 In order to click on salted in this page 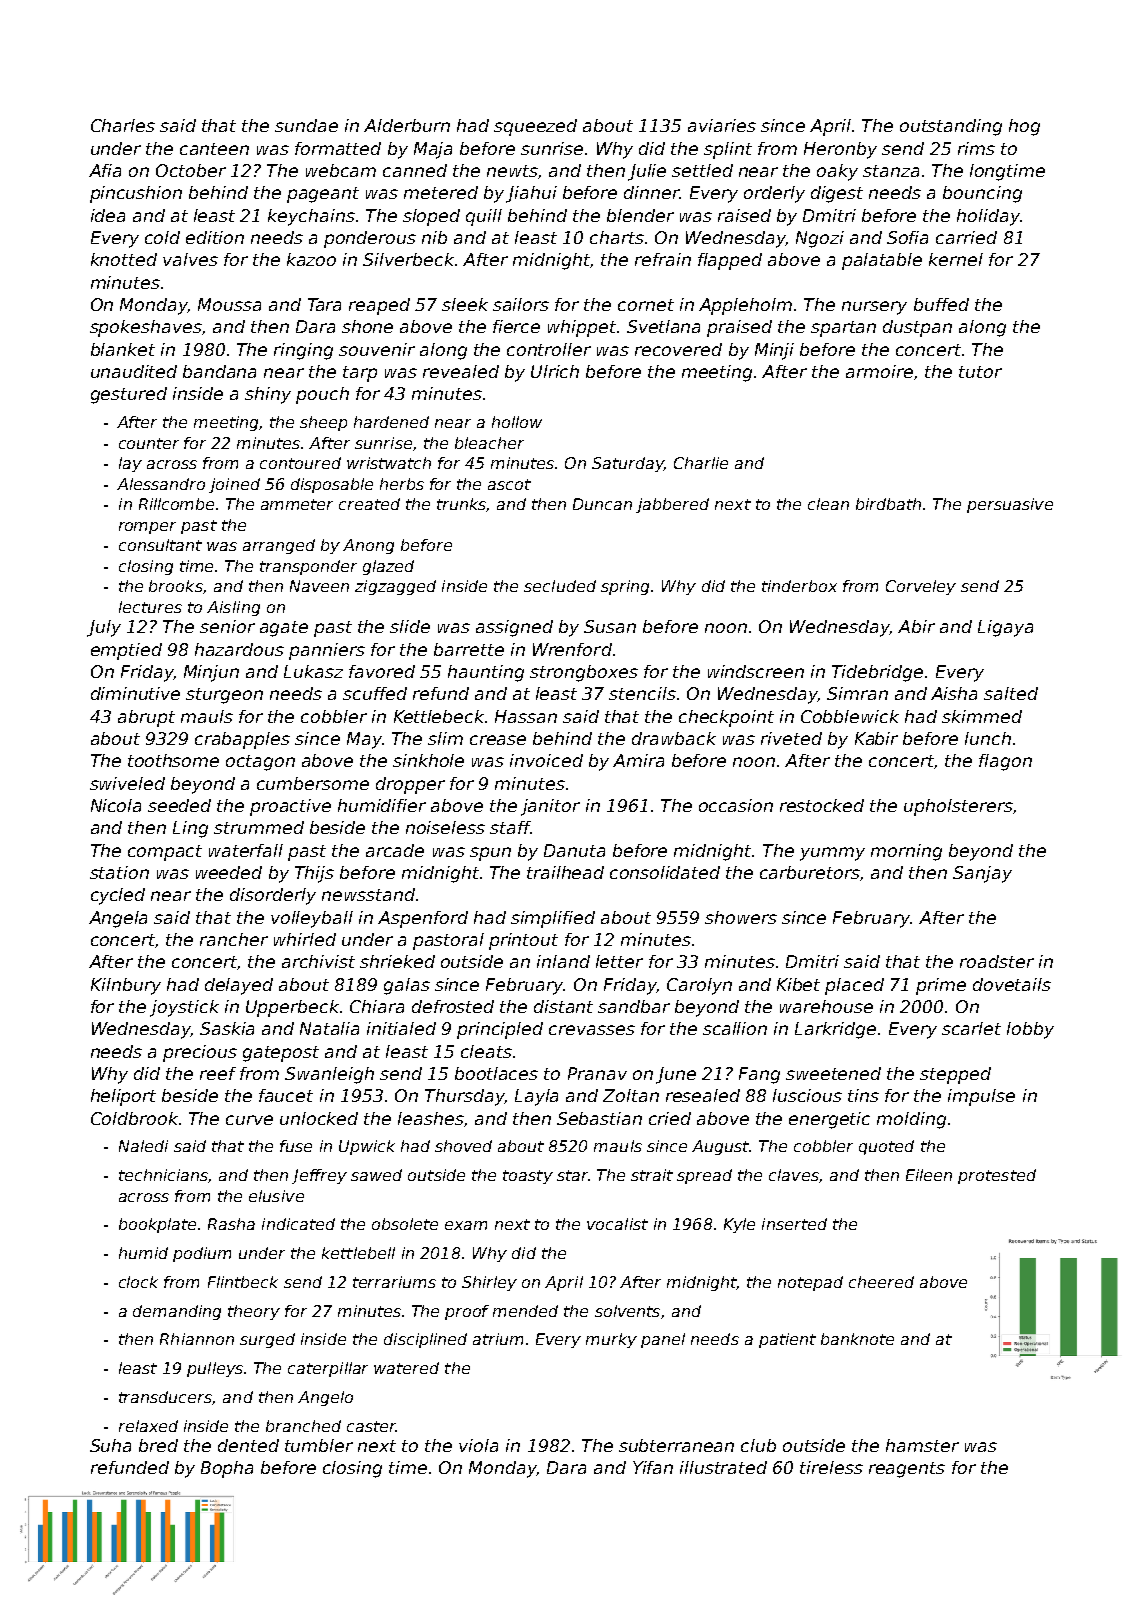, I will do `click(1011, 693)`.
